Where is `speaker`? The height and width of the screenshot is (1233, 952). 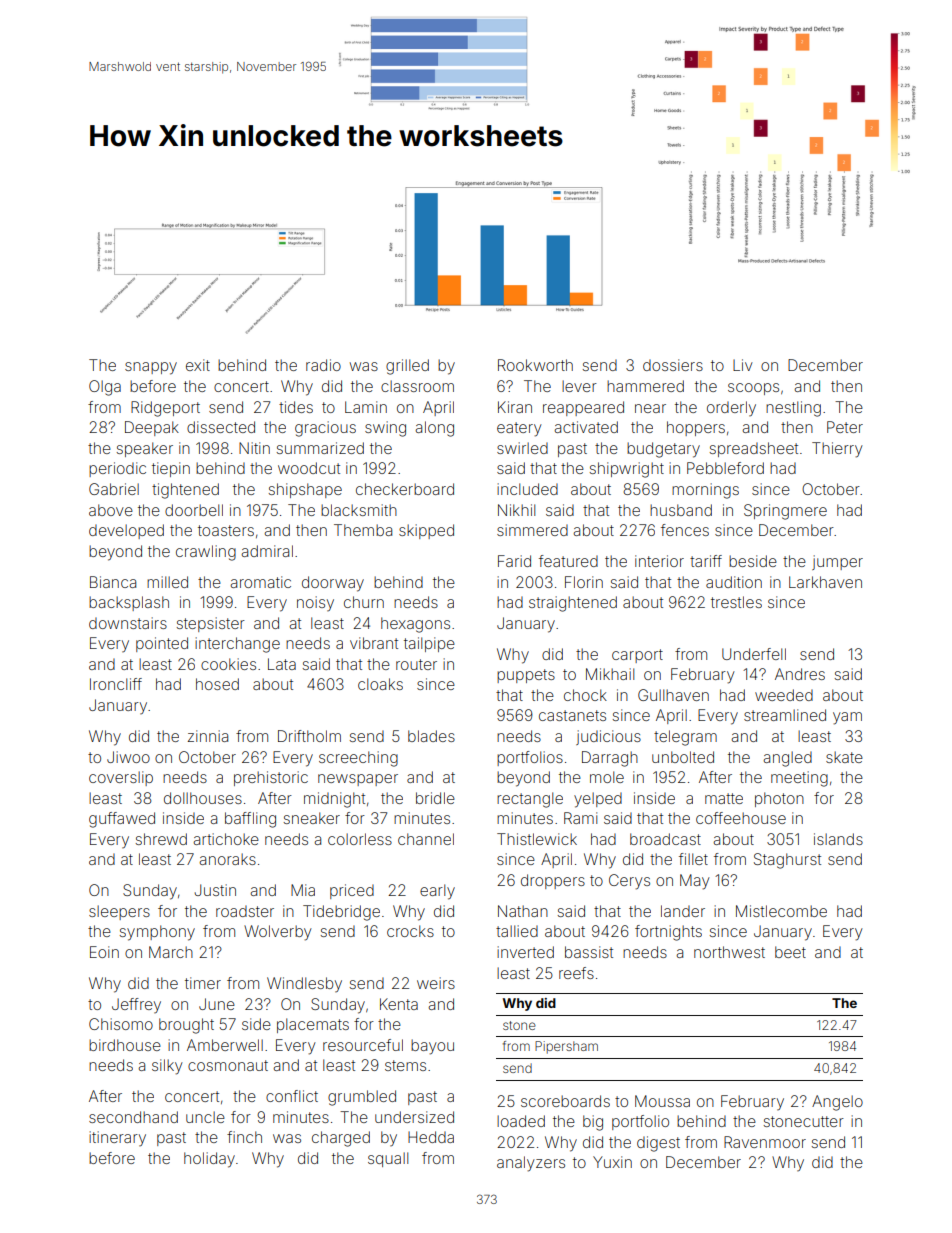 speaker is located at coordinates (145, 449).
